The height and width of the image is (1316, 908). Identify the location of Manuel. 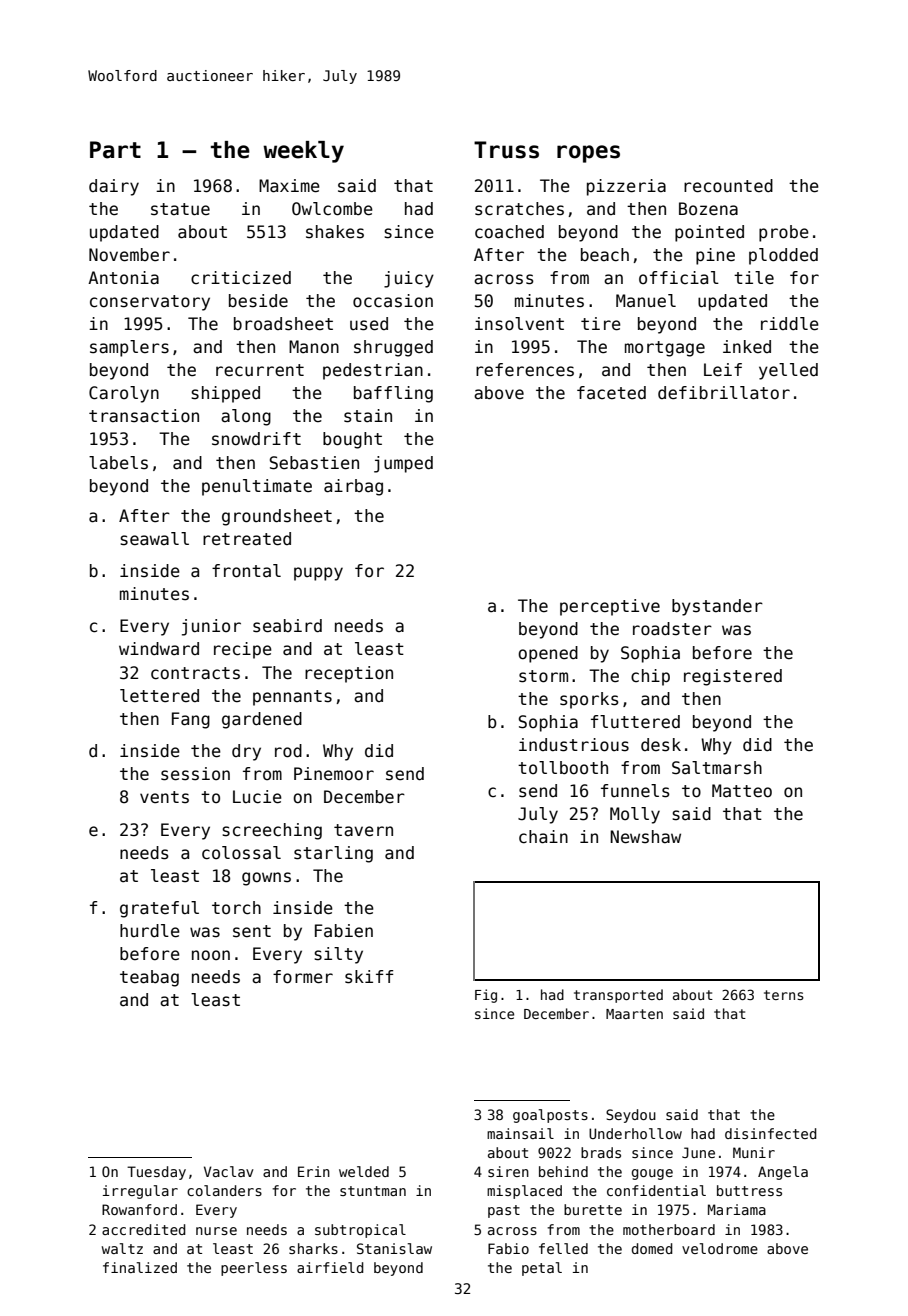
(646, 301).
